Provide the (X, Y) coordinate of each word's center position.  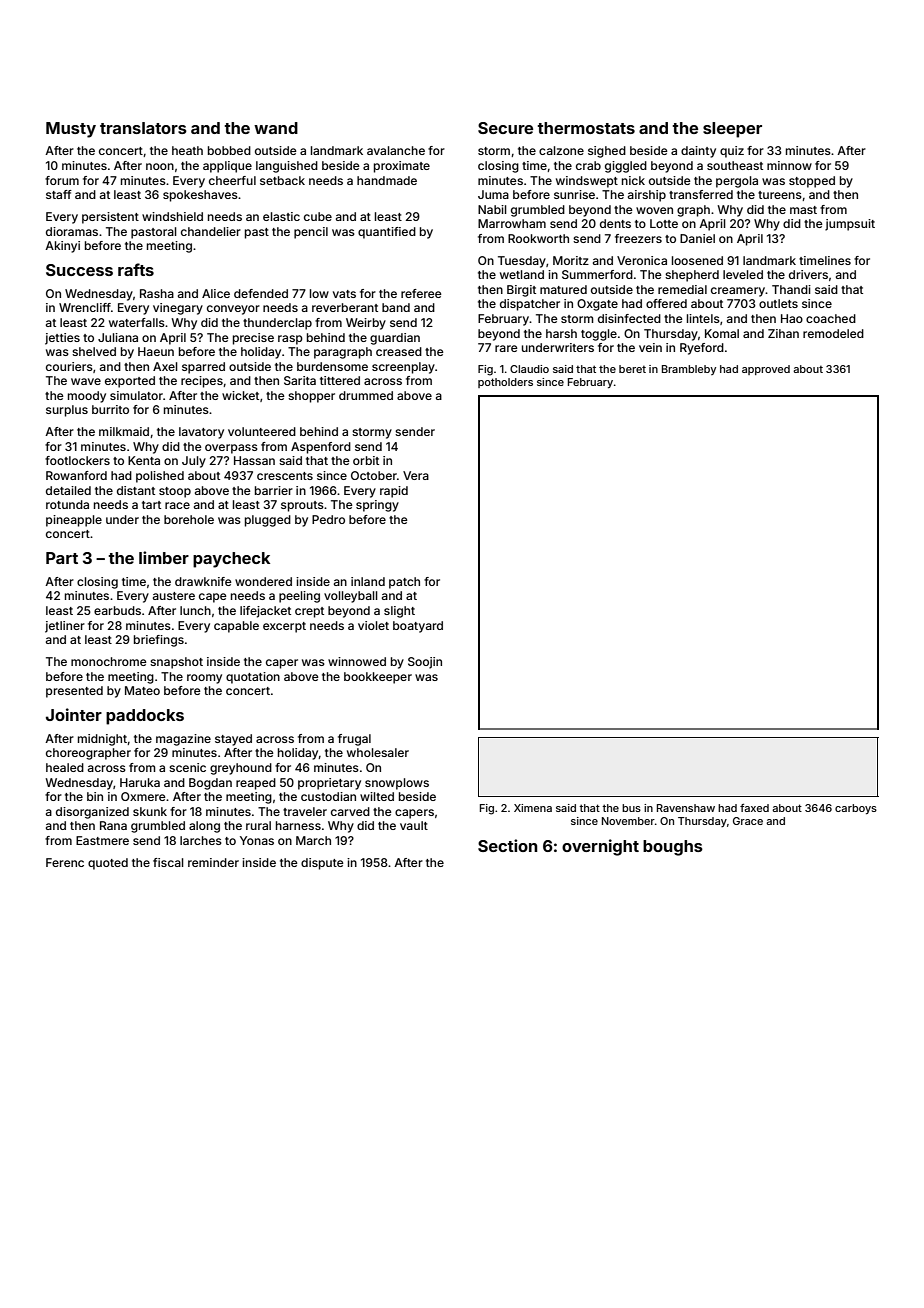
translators (143, 128)
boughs (673, 848)
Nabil (492, 209)
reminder (213, 862)
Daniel (697, 238)
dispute (322, 864)
